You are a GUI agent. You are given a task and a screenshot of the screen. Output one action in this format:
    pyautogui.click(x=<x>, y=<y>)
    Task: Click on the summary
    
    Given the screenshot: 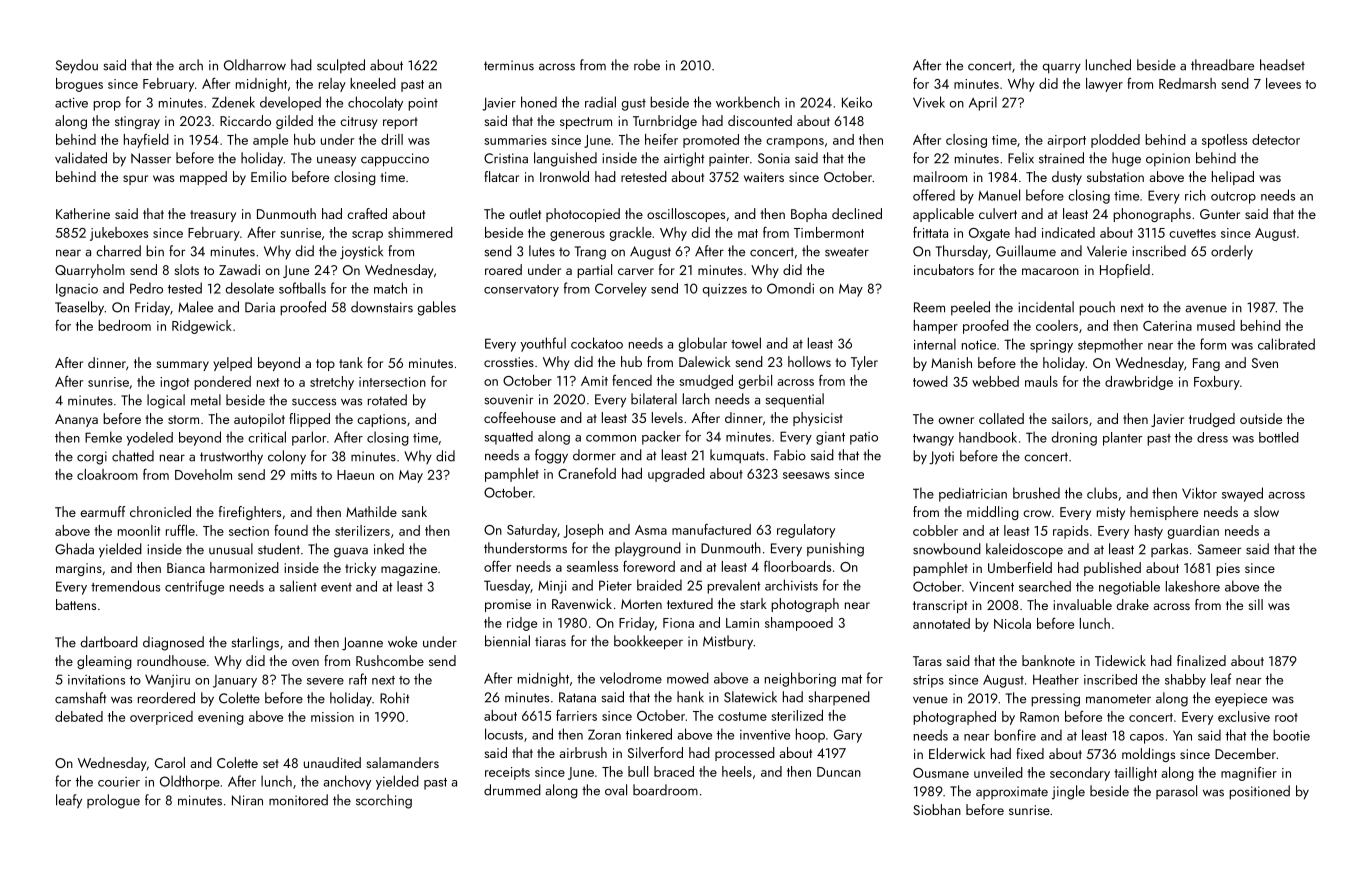 What is the action you would take?
    pyautogui.click(x=182, y=366)
